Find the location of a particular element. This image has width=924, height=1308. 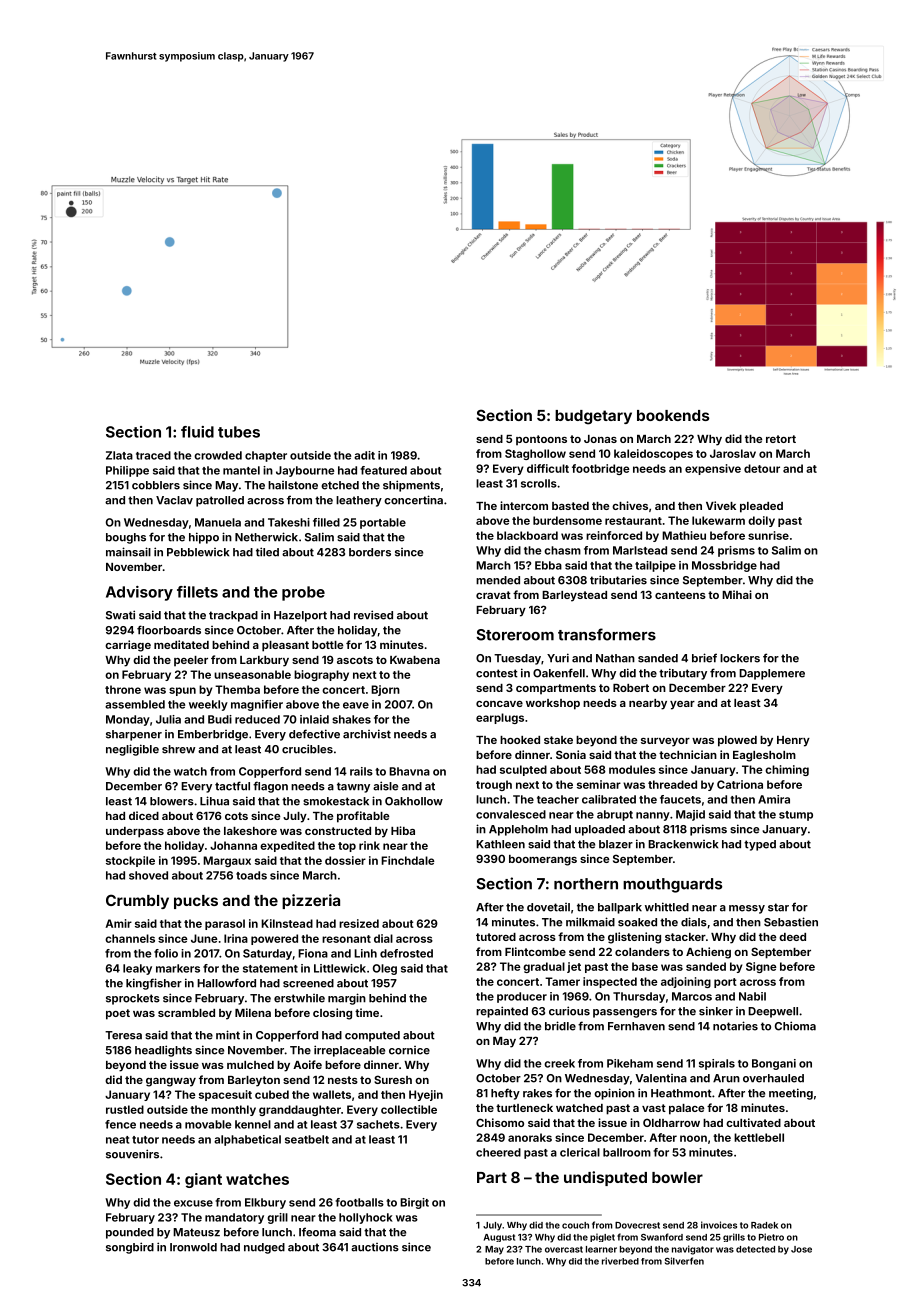

couch is located at coordinates (575, 1225).
